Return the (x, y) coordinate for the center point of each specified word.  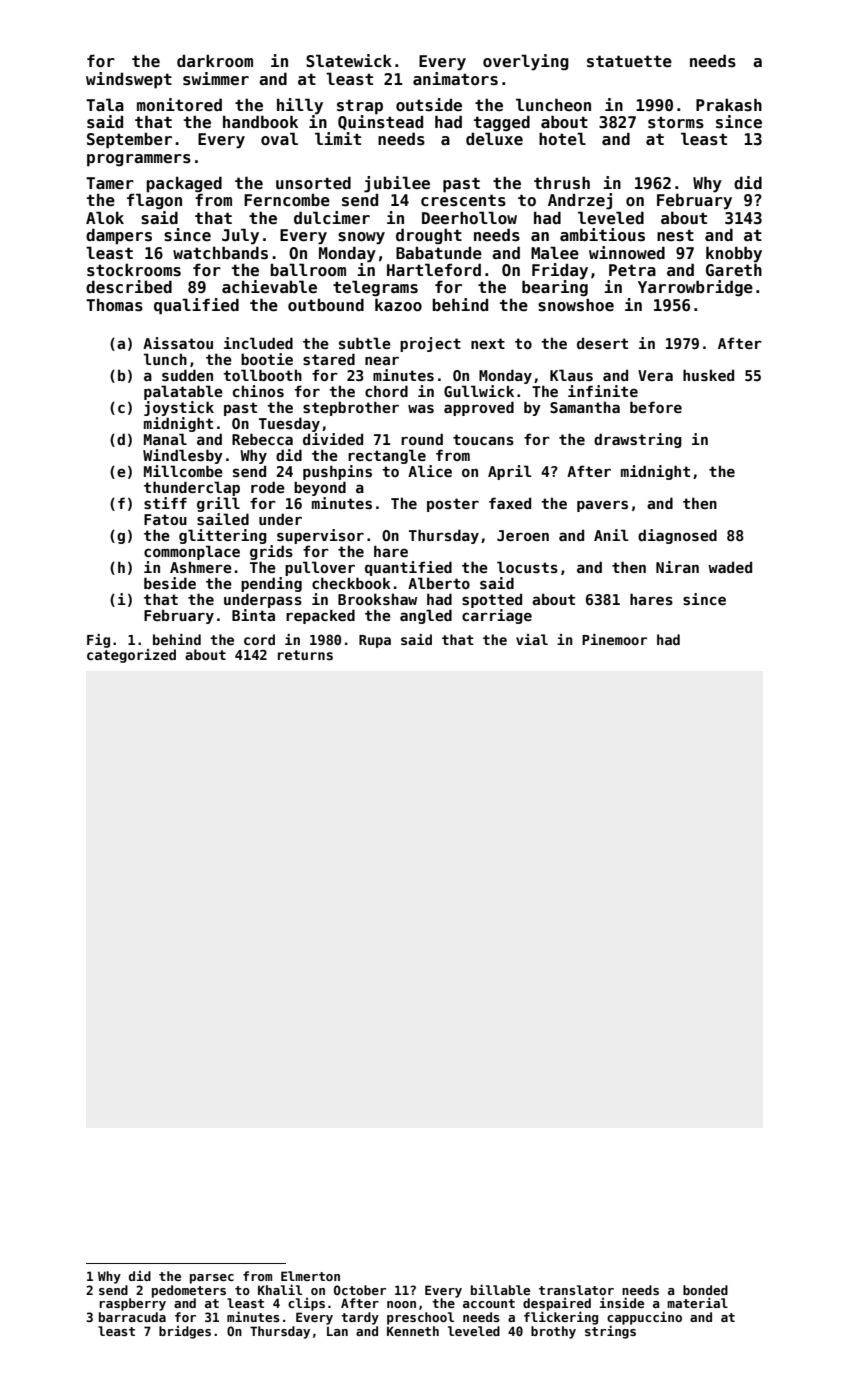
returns (305, 655)
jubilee (397, 184)
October (360, 1290)
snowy (361, 238)
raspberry (132, 1304)
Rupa (375, 641)
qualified (196, 306)
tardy (360, 1318)
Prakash (729, 105)
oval (279, 139)
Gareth (734, 270)
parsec (212, 1279)
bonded (705, 1290)
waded (730, 567)
